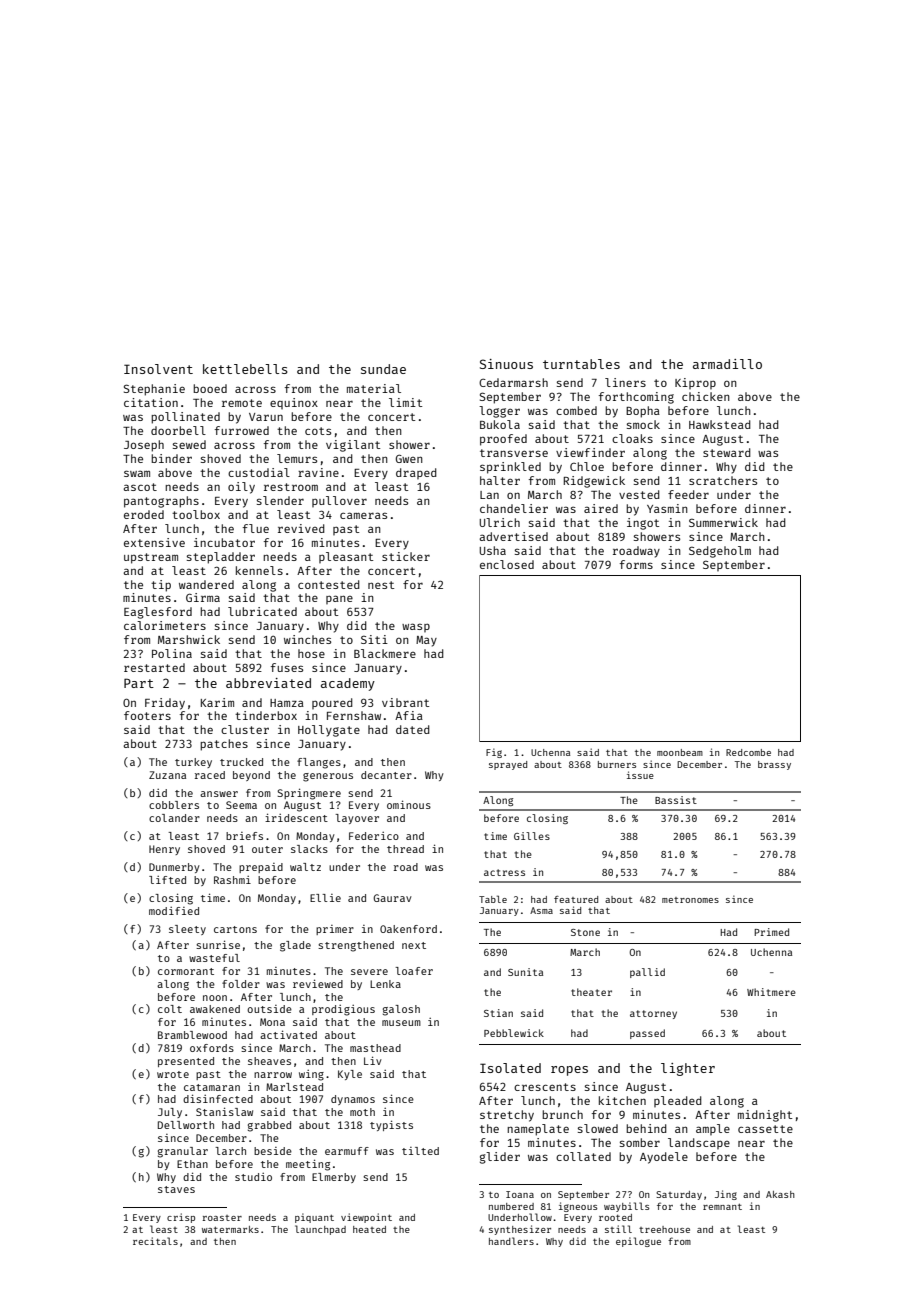 This screenshot has width=924, height=1308. I want to click on footers, so click(147, 715).
